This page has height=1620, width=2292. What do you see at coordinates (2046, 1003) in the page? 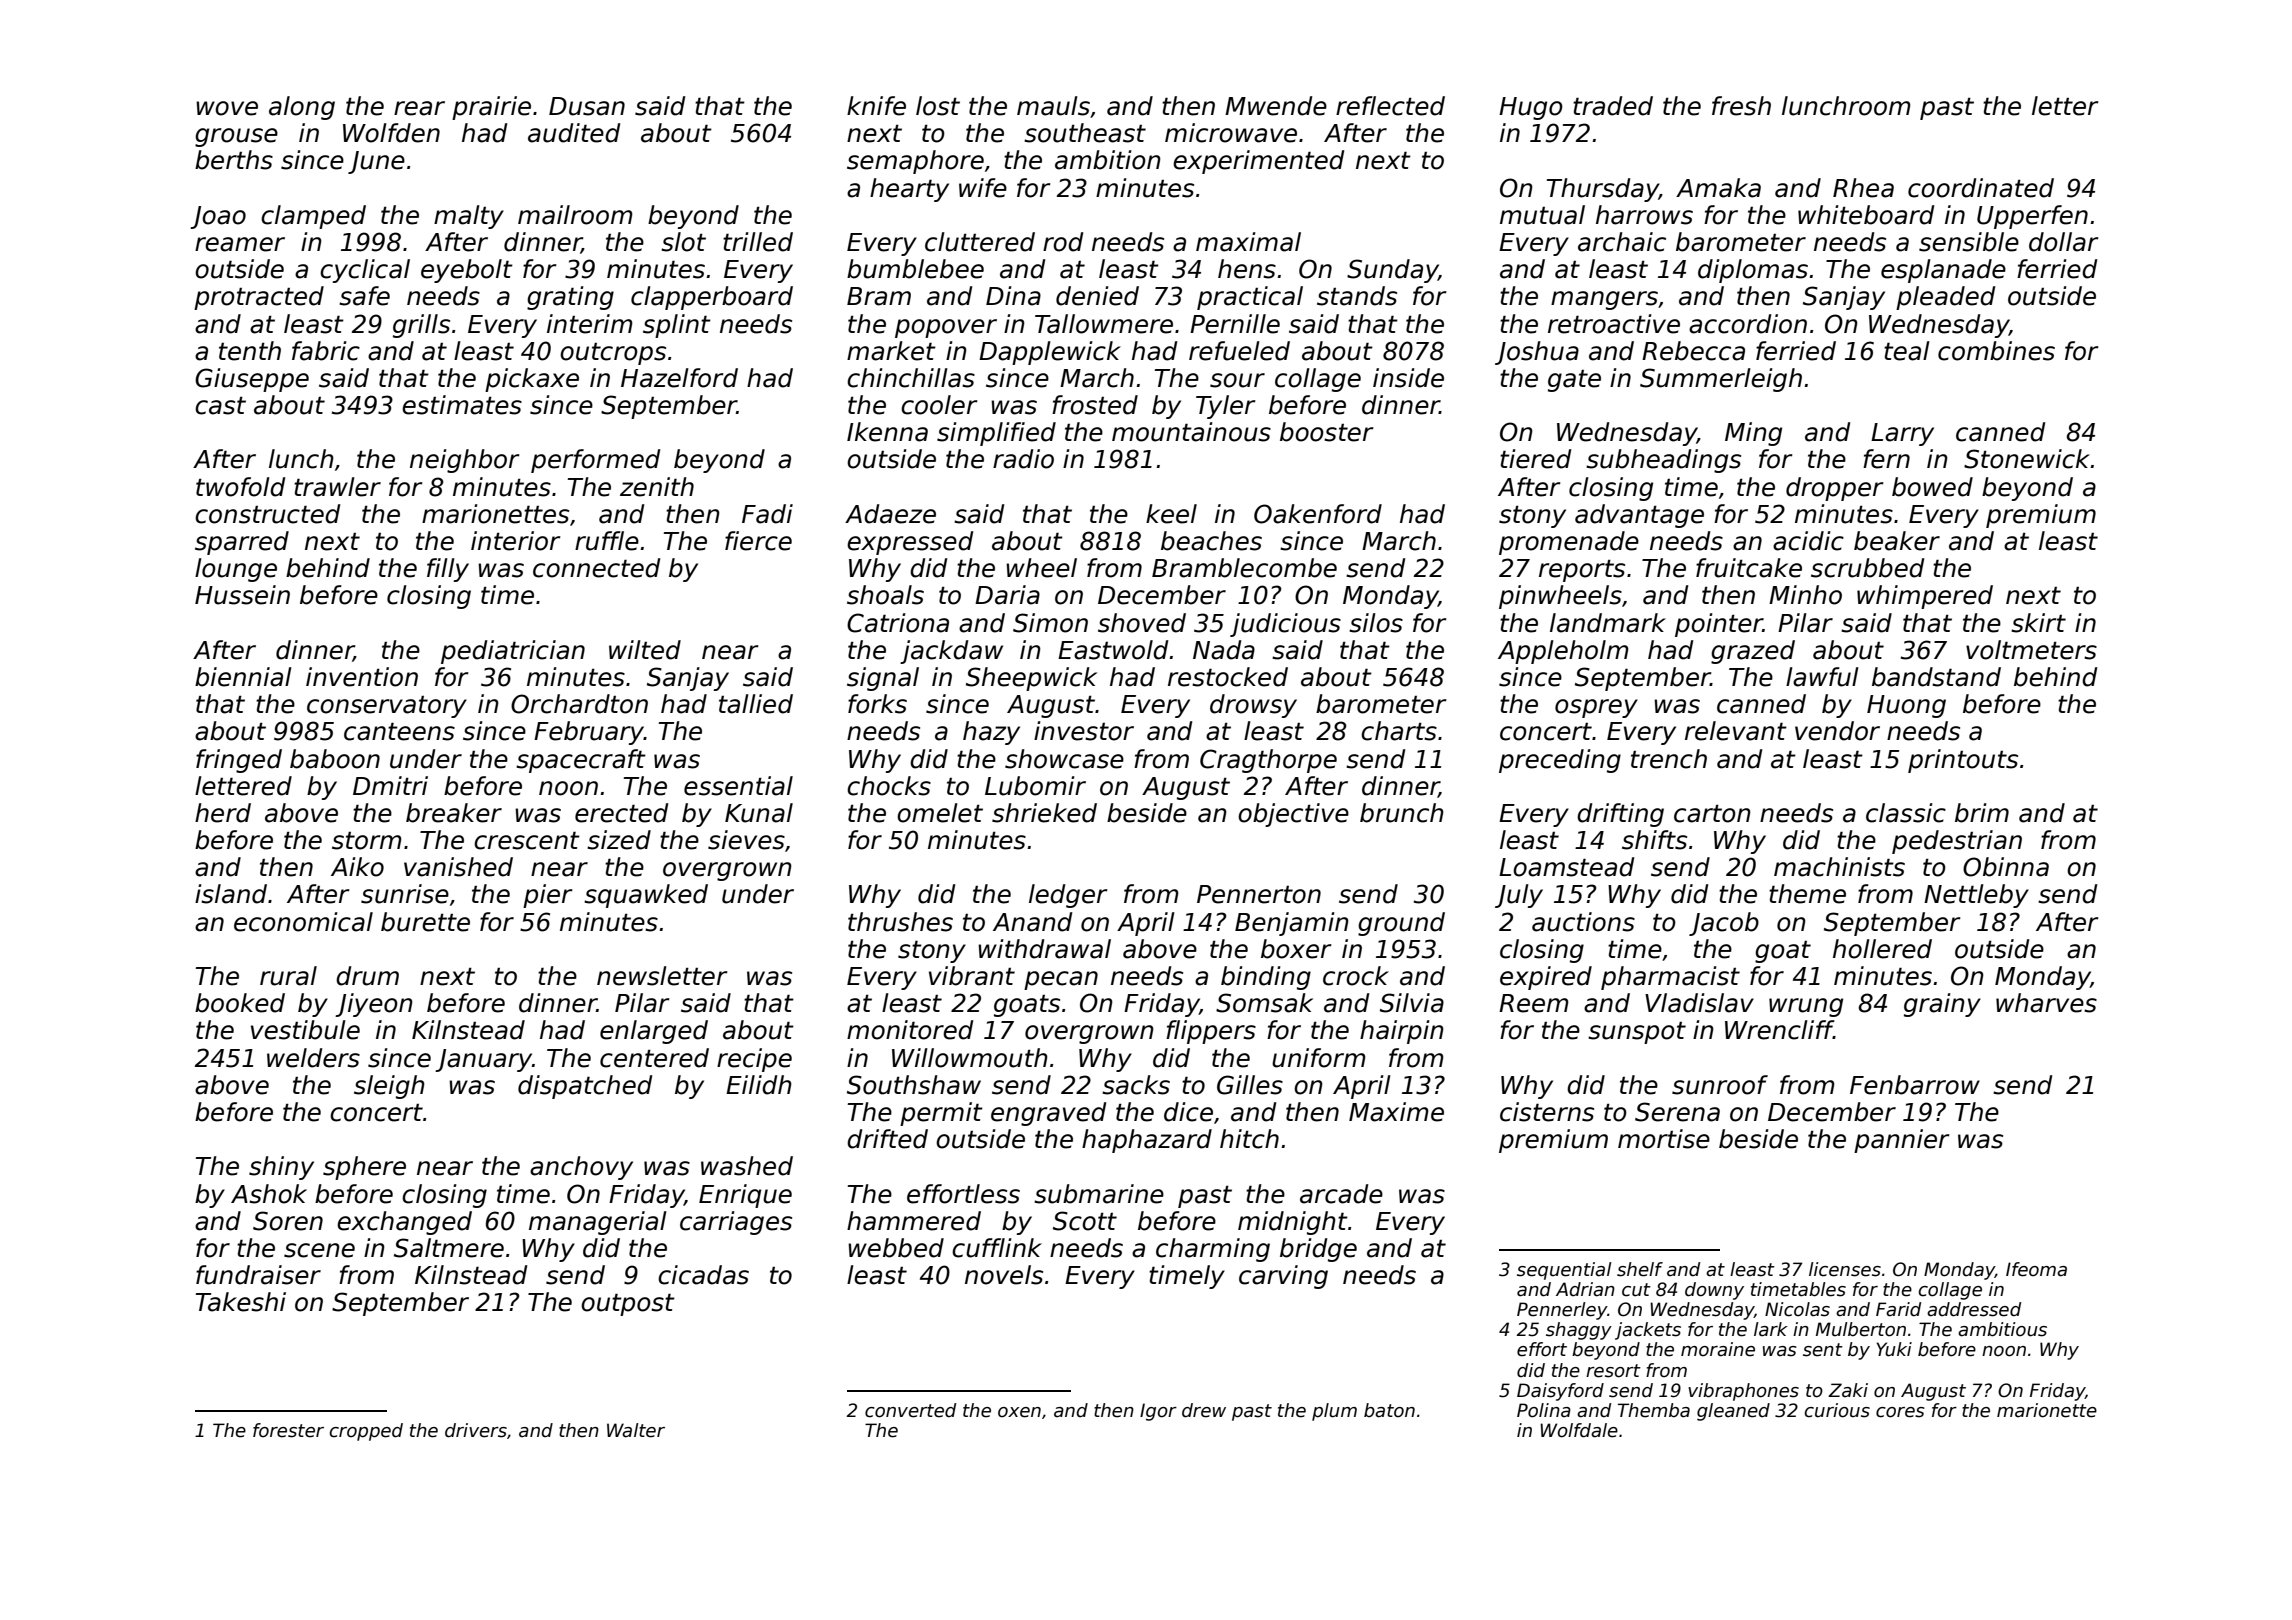
I see `wharves` at bounding box center [2046, 1003].
